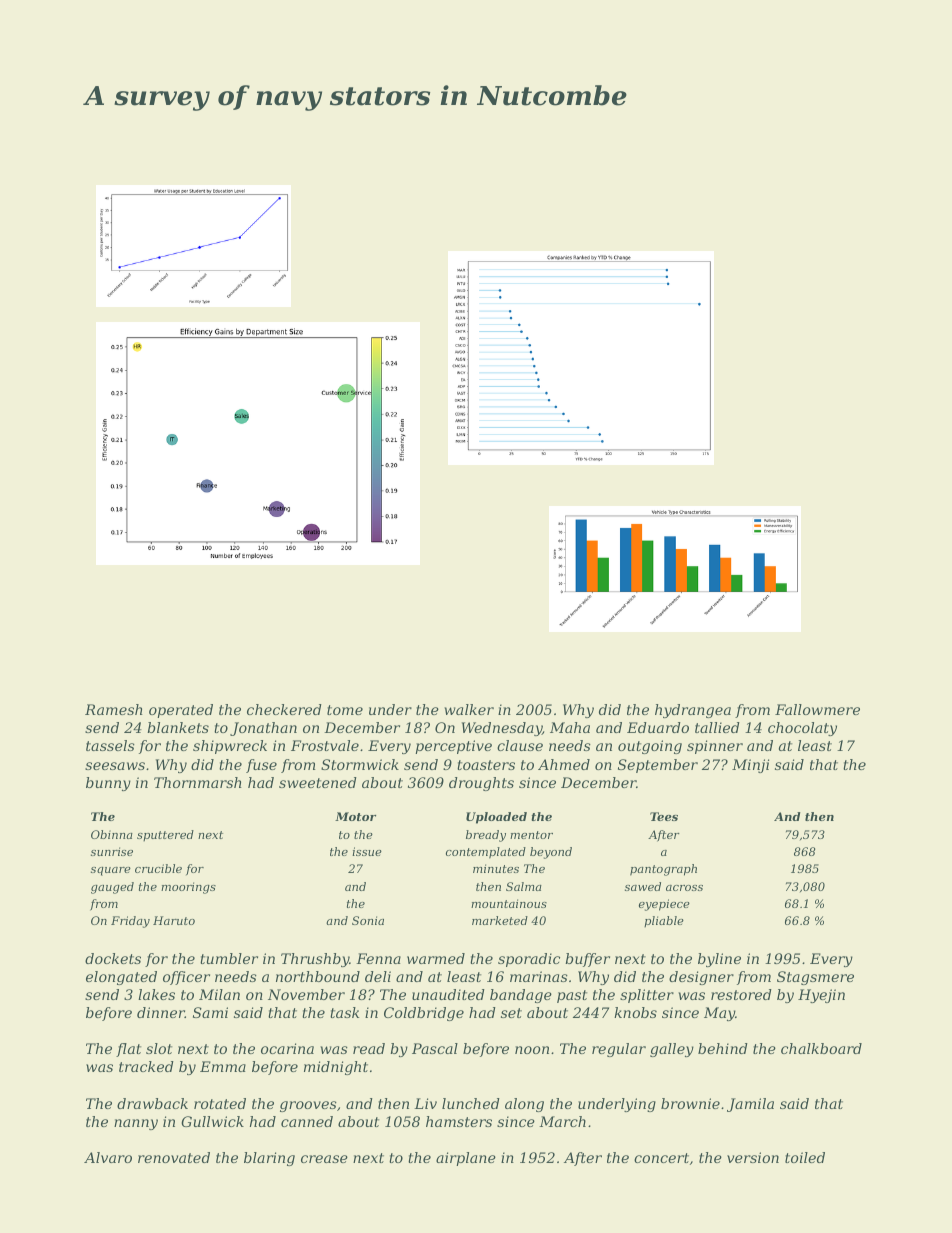 The image size is (952, 1233). What do you see at coordinates (308, 1106) in the screenshot?
I see `grooves` at bounding box center [308, 1106].
